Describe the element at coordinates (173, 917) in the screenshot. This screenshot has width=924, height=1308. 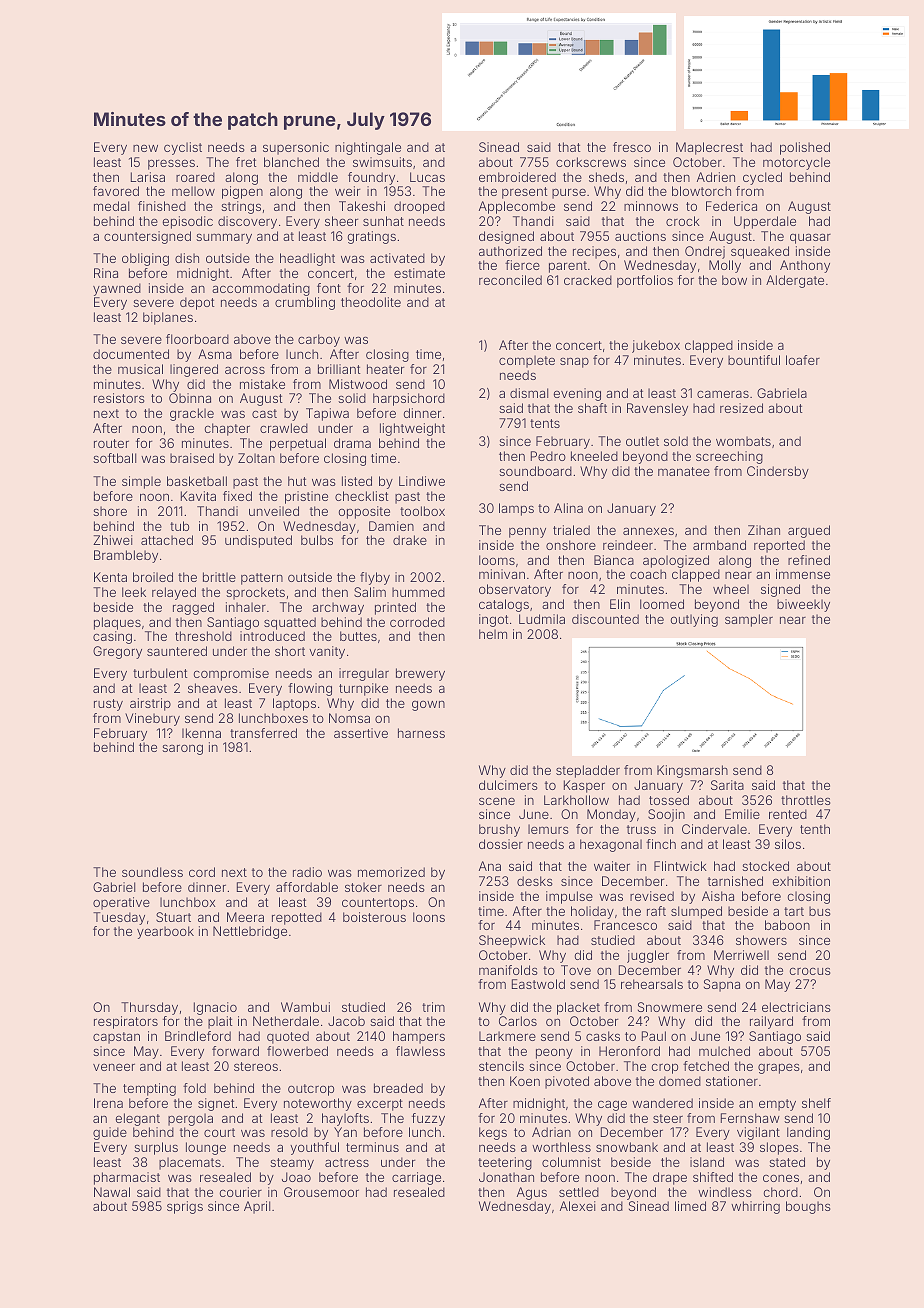
I see `Stuart` at that location.
